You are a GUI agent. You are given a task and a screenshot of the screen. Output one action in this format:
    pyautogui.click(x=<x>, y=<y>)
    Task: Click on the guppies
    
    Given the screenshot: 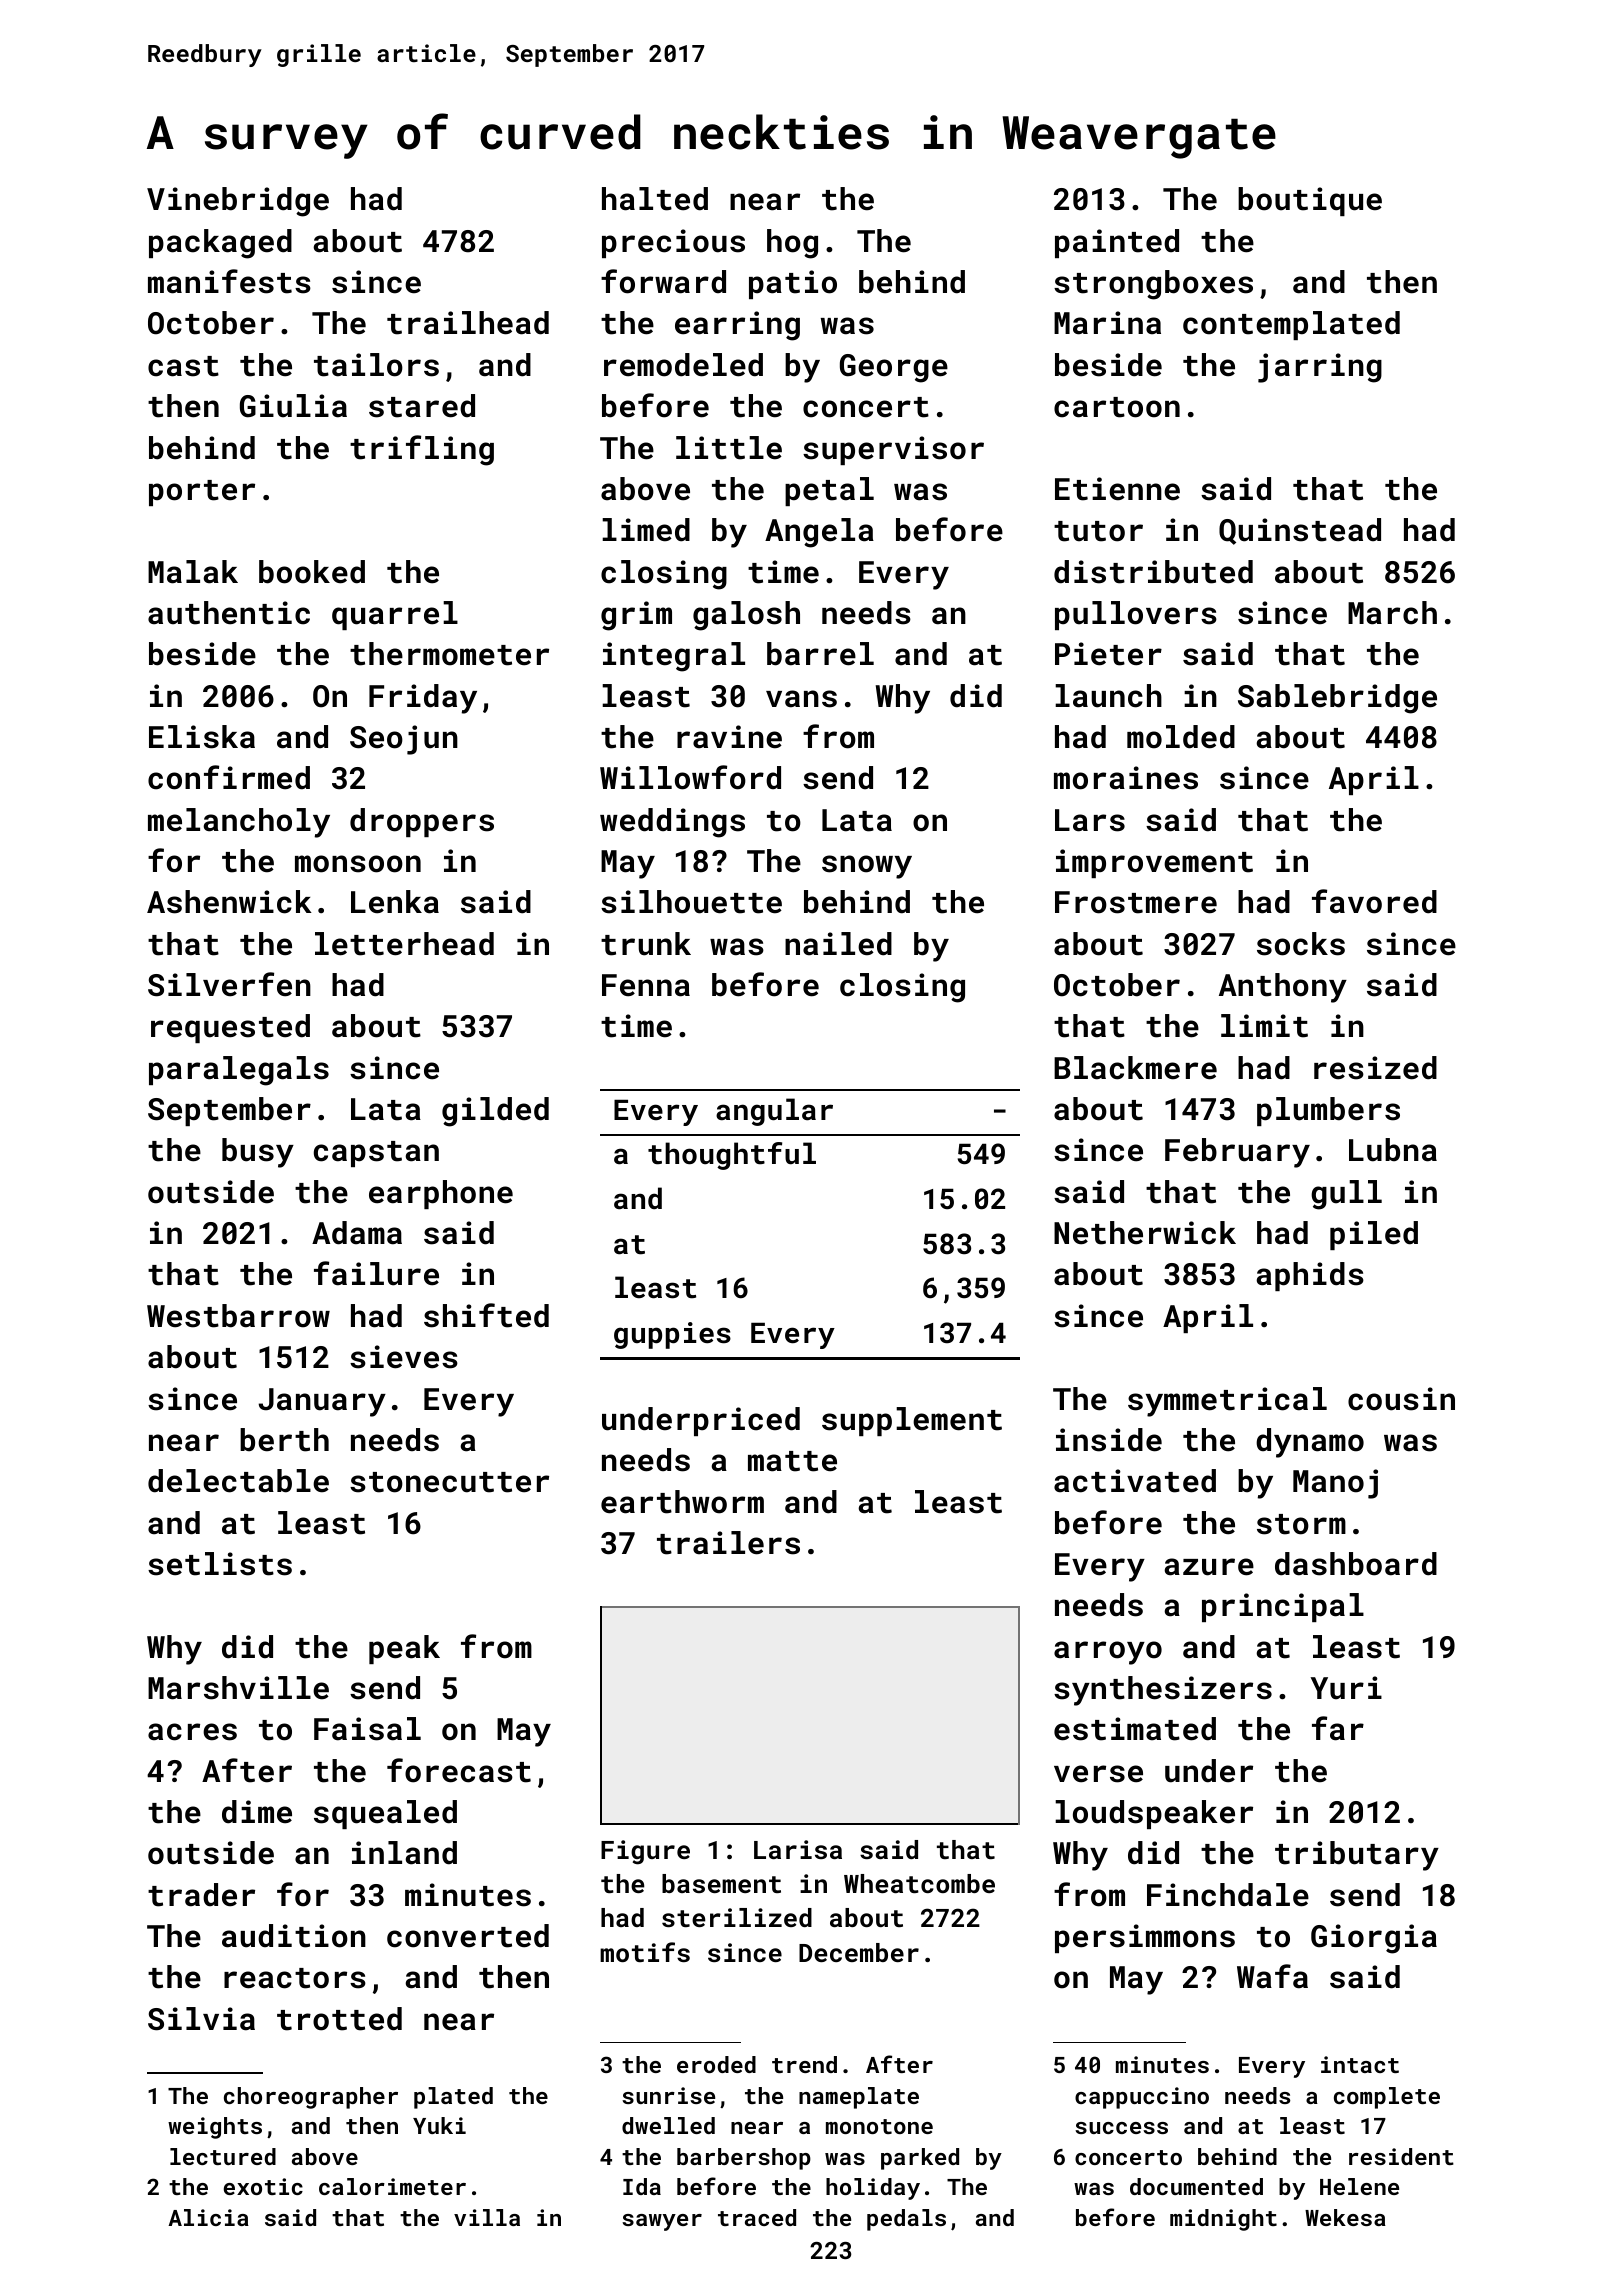 What is the action you would take?
    pyautogui.click(x=672, y=1335)
